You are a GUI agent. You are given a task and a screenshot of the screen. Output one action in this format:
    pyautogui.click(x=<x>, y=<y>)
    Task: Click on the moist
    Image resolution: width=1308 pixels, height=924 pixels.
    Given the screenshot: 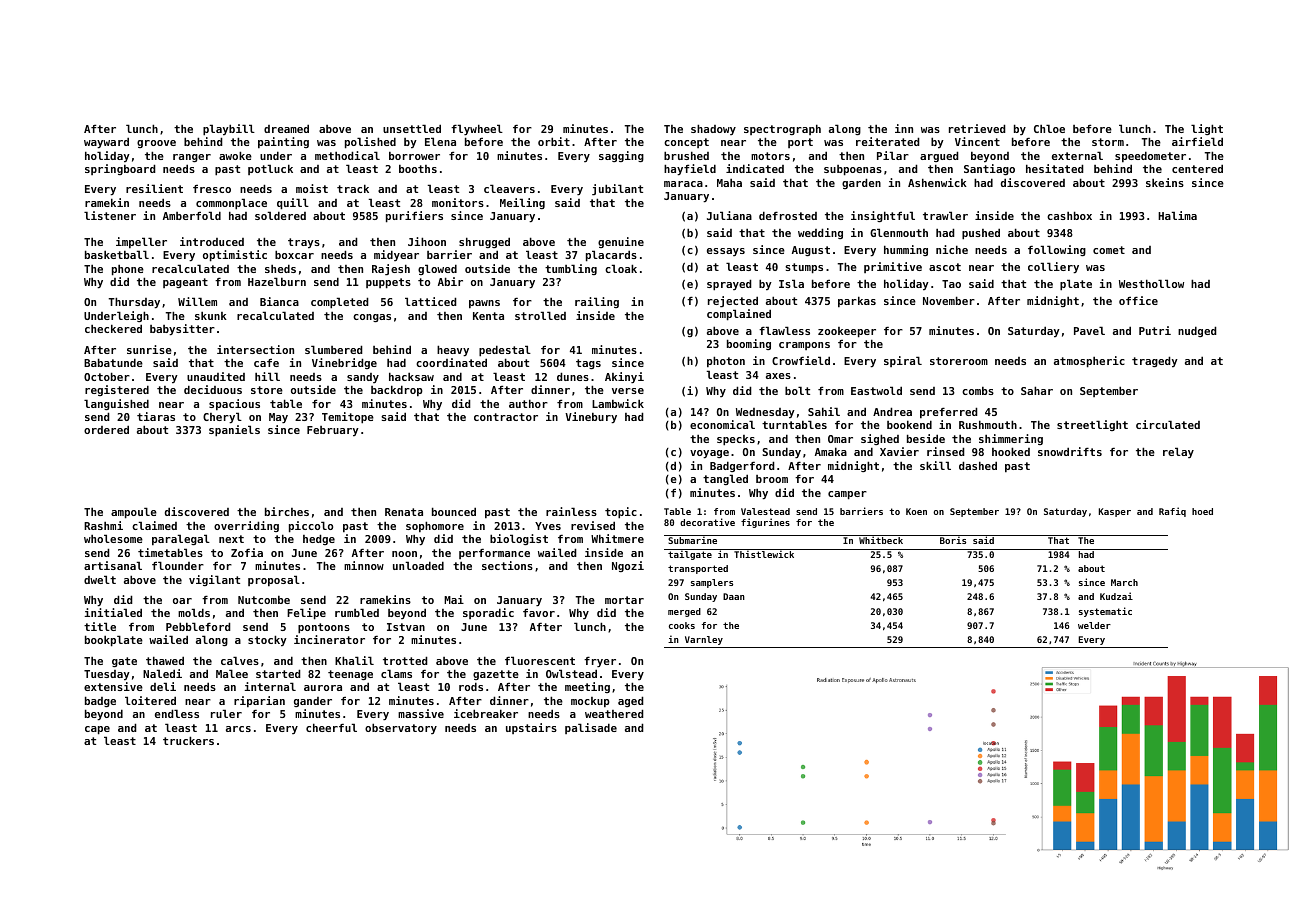 What is the action you would take?
    pyautogui.click(x=312, y=188)
